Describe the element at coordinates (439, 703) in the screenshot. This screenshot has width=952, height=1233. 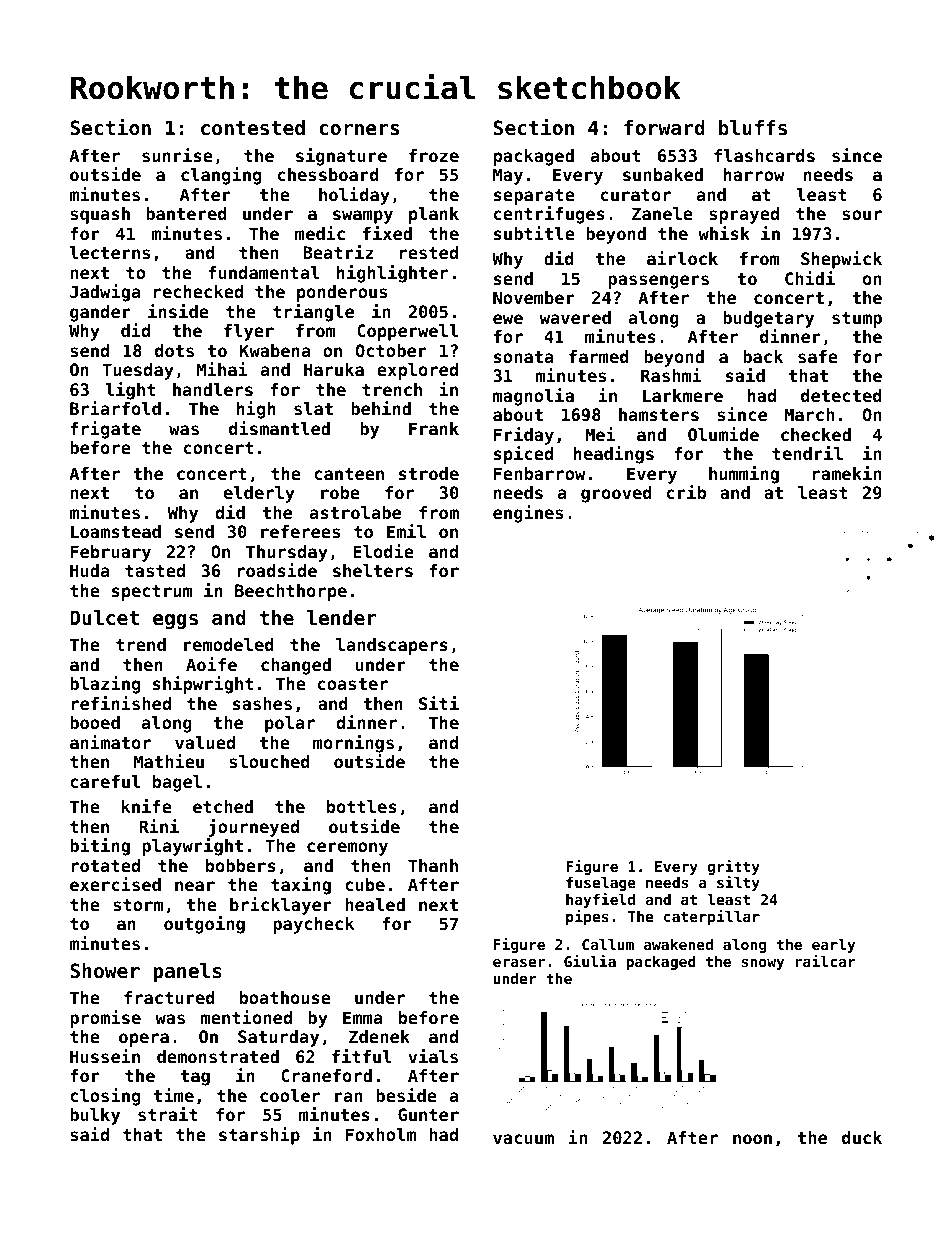
I see `Siti` at that location.
